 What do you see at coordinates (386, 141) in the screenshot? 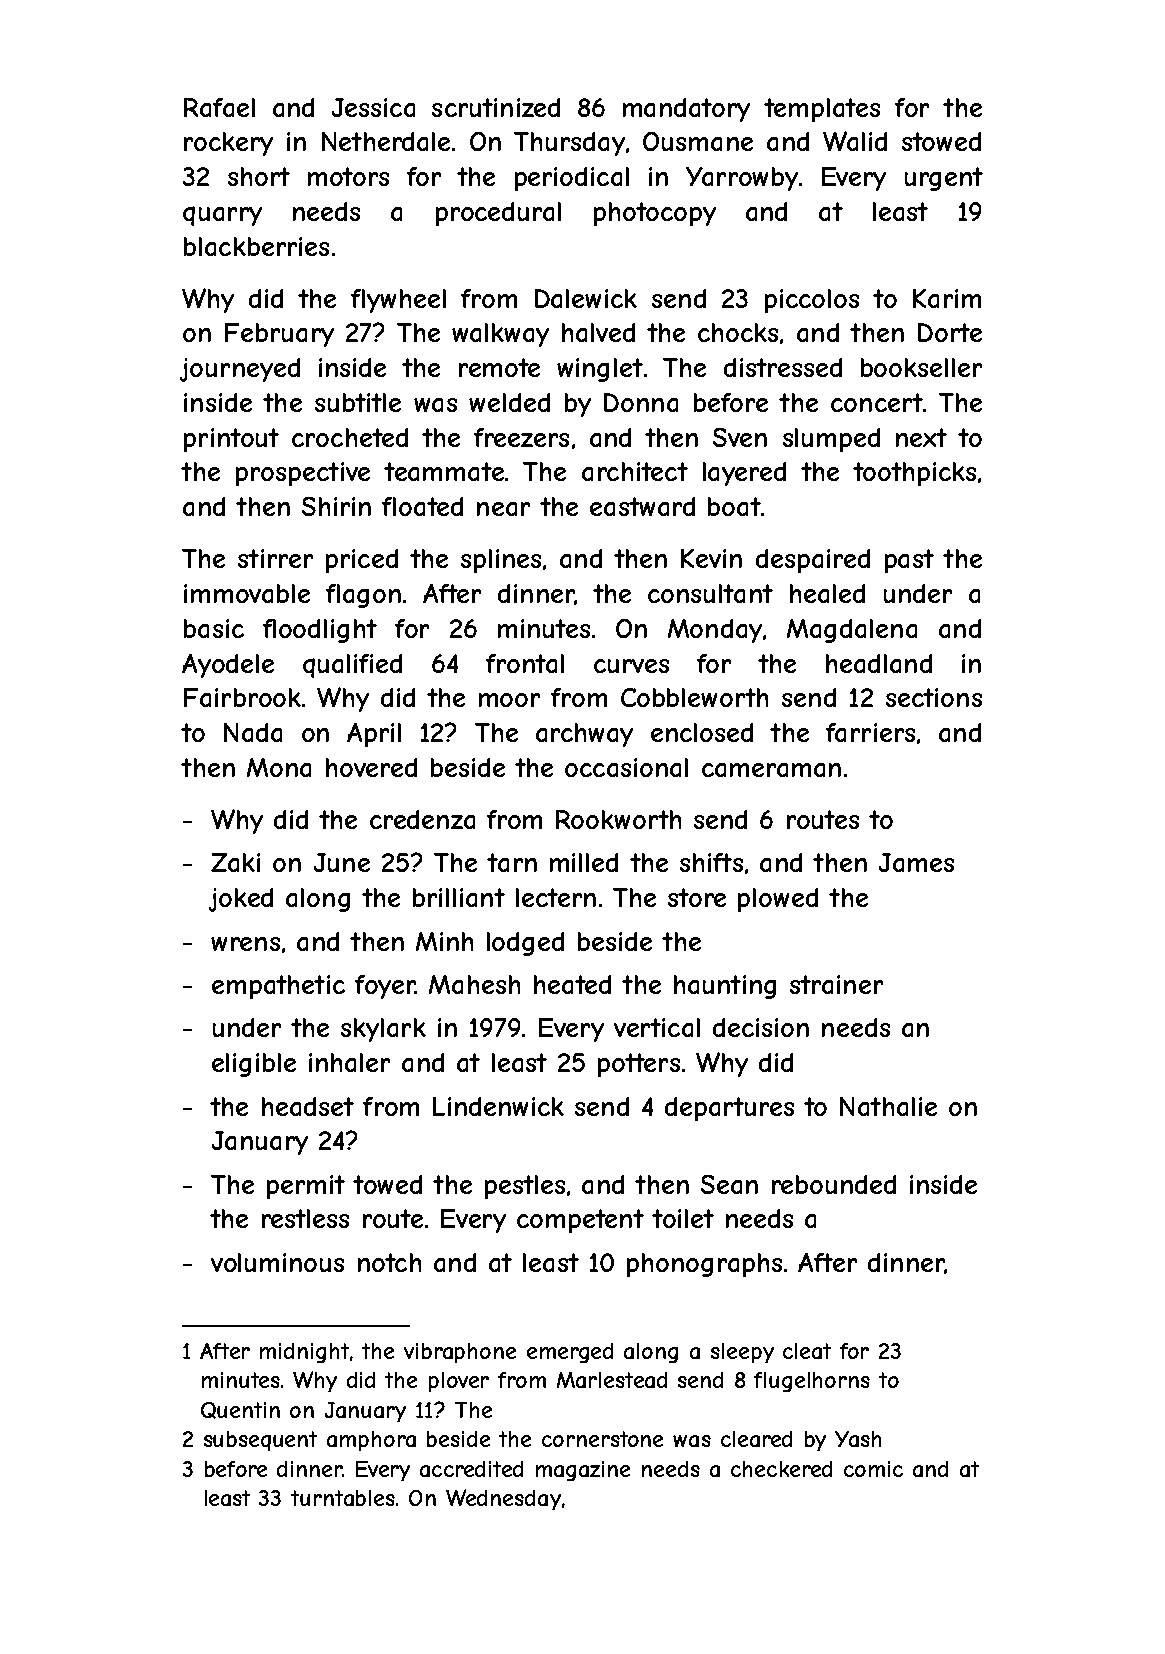
I see `Netherdale` at bounding box center [386, 141].
